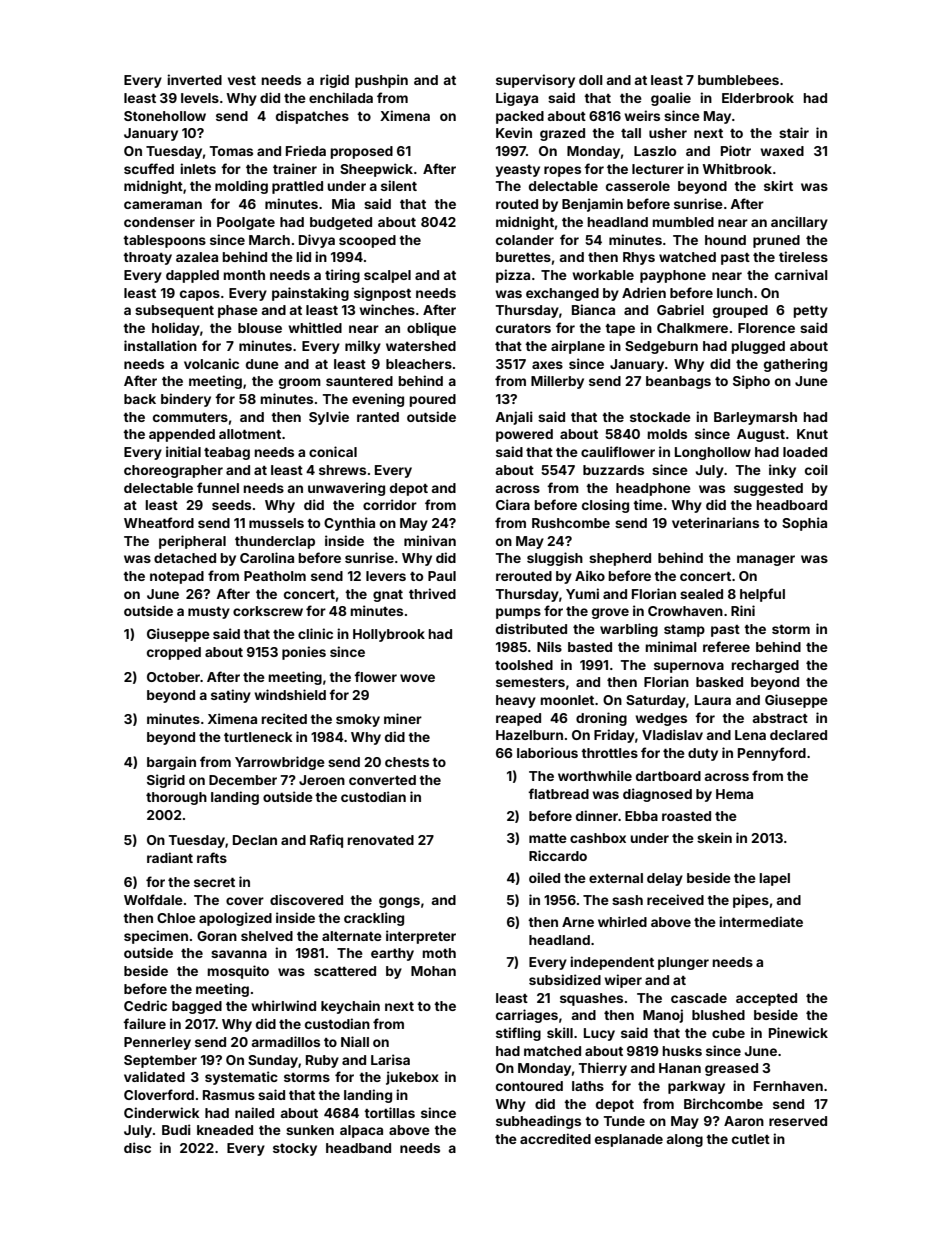  I want to click on Anjali, so click(514, 418).
